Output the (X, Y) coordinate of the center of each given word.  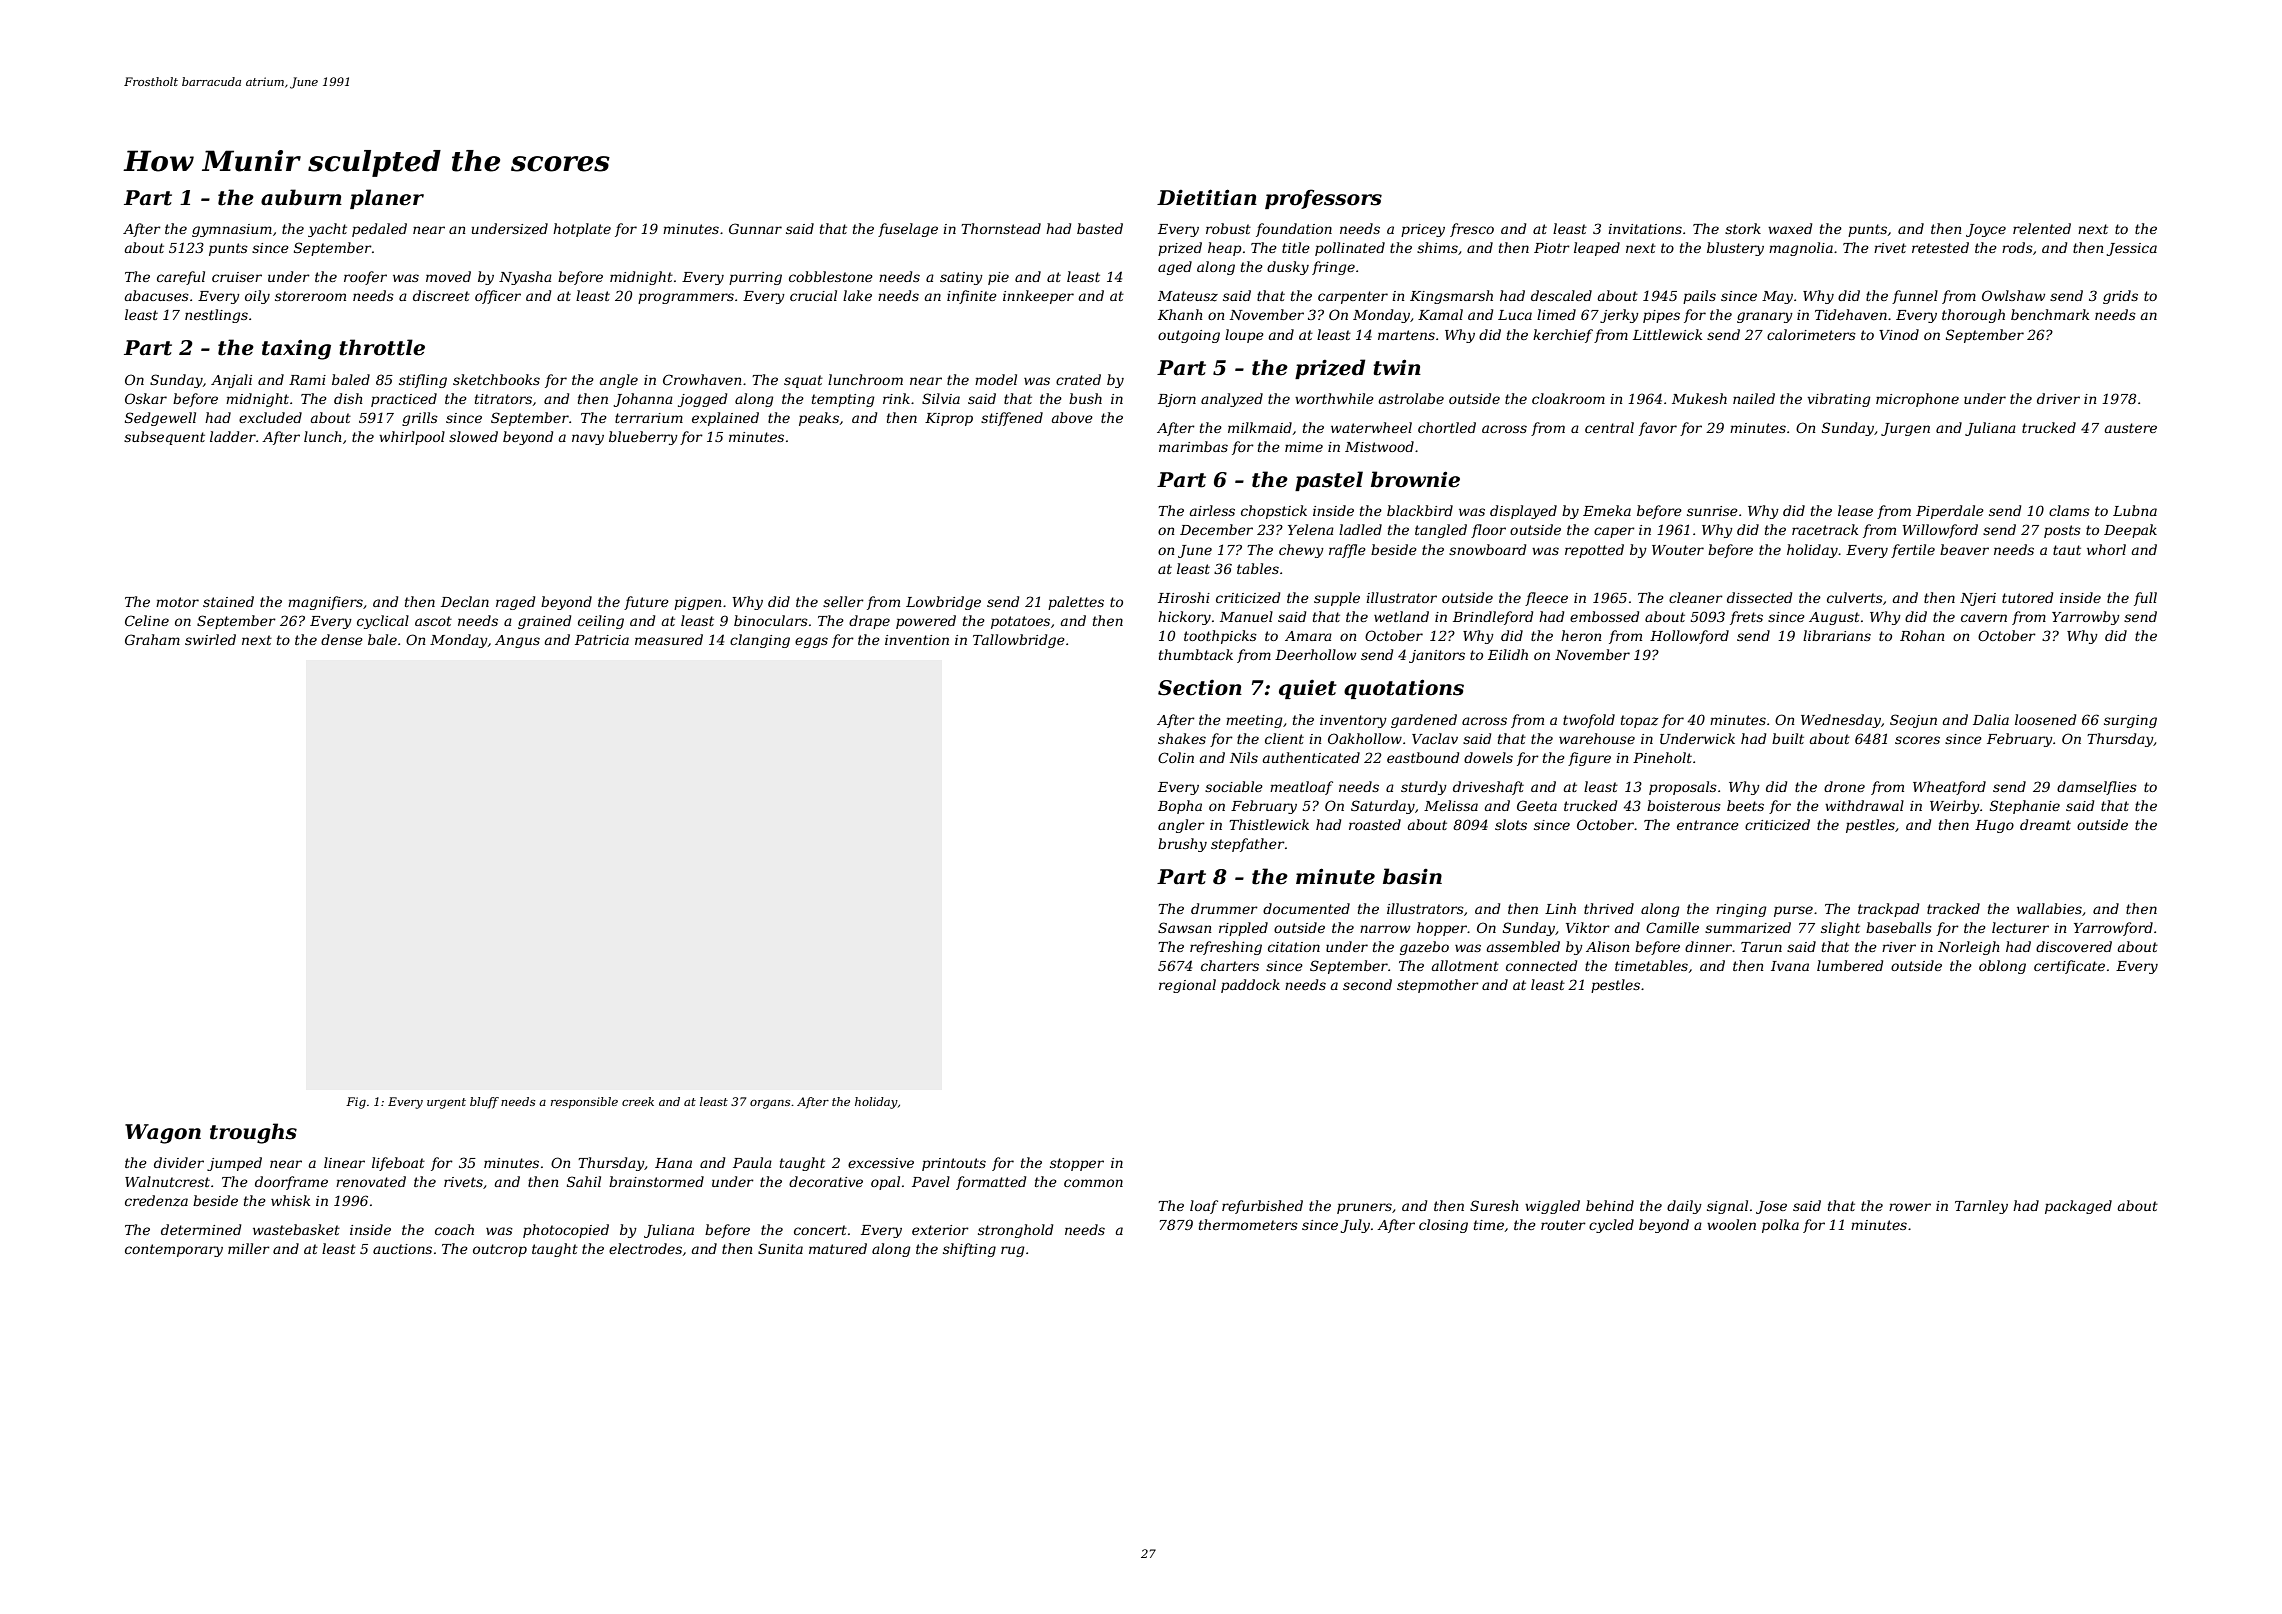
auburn (301, 197)
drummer (1224, 908)
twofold (1589, 721)
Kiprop (949, 419)
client (1284, 738)
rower (1910, 1207)
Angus (517, 641)
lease (1855, 510)
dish (348, 398)
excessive (881, 1163)
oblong (2002, 967)
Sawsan (1184, 927)
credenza (156, 1201)
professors (1323, 199)
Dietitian (1207, 197)
